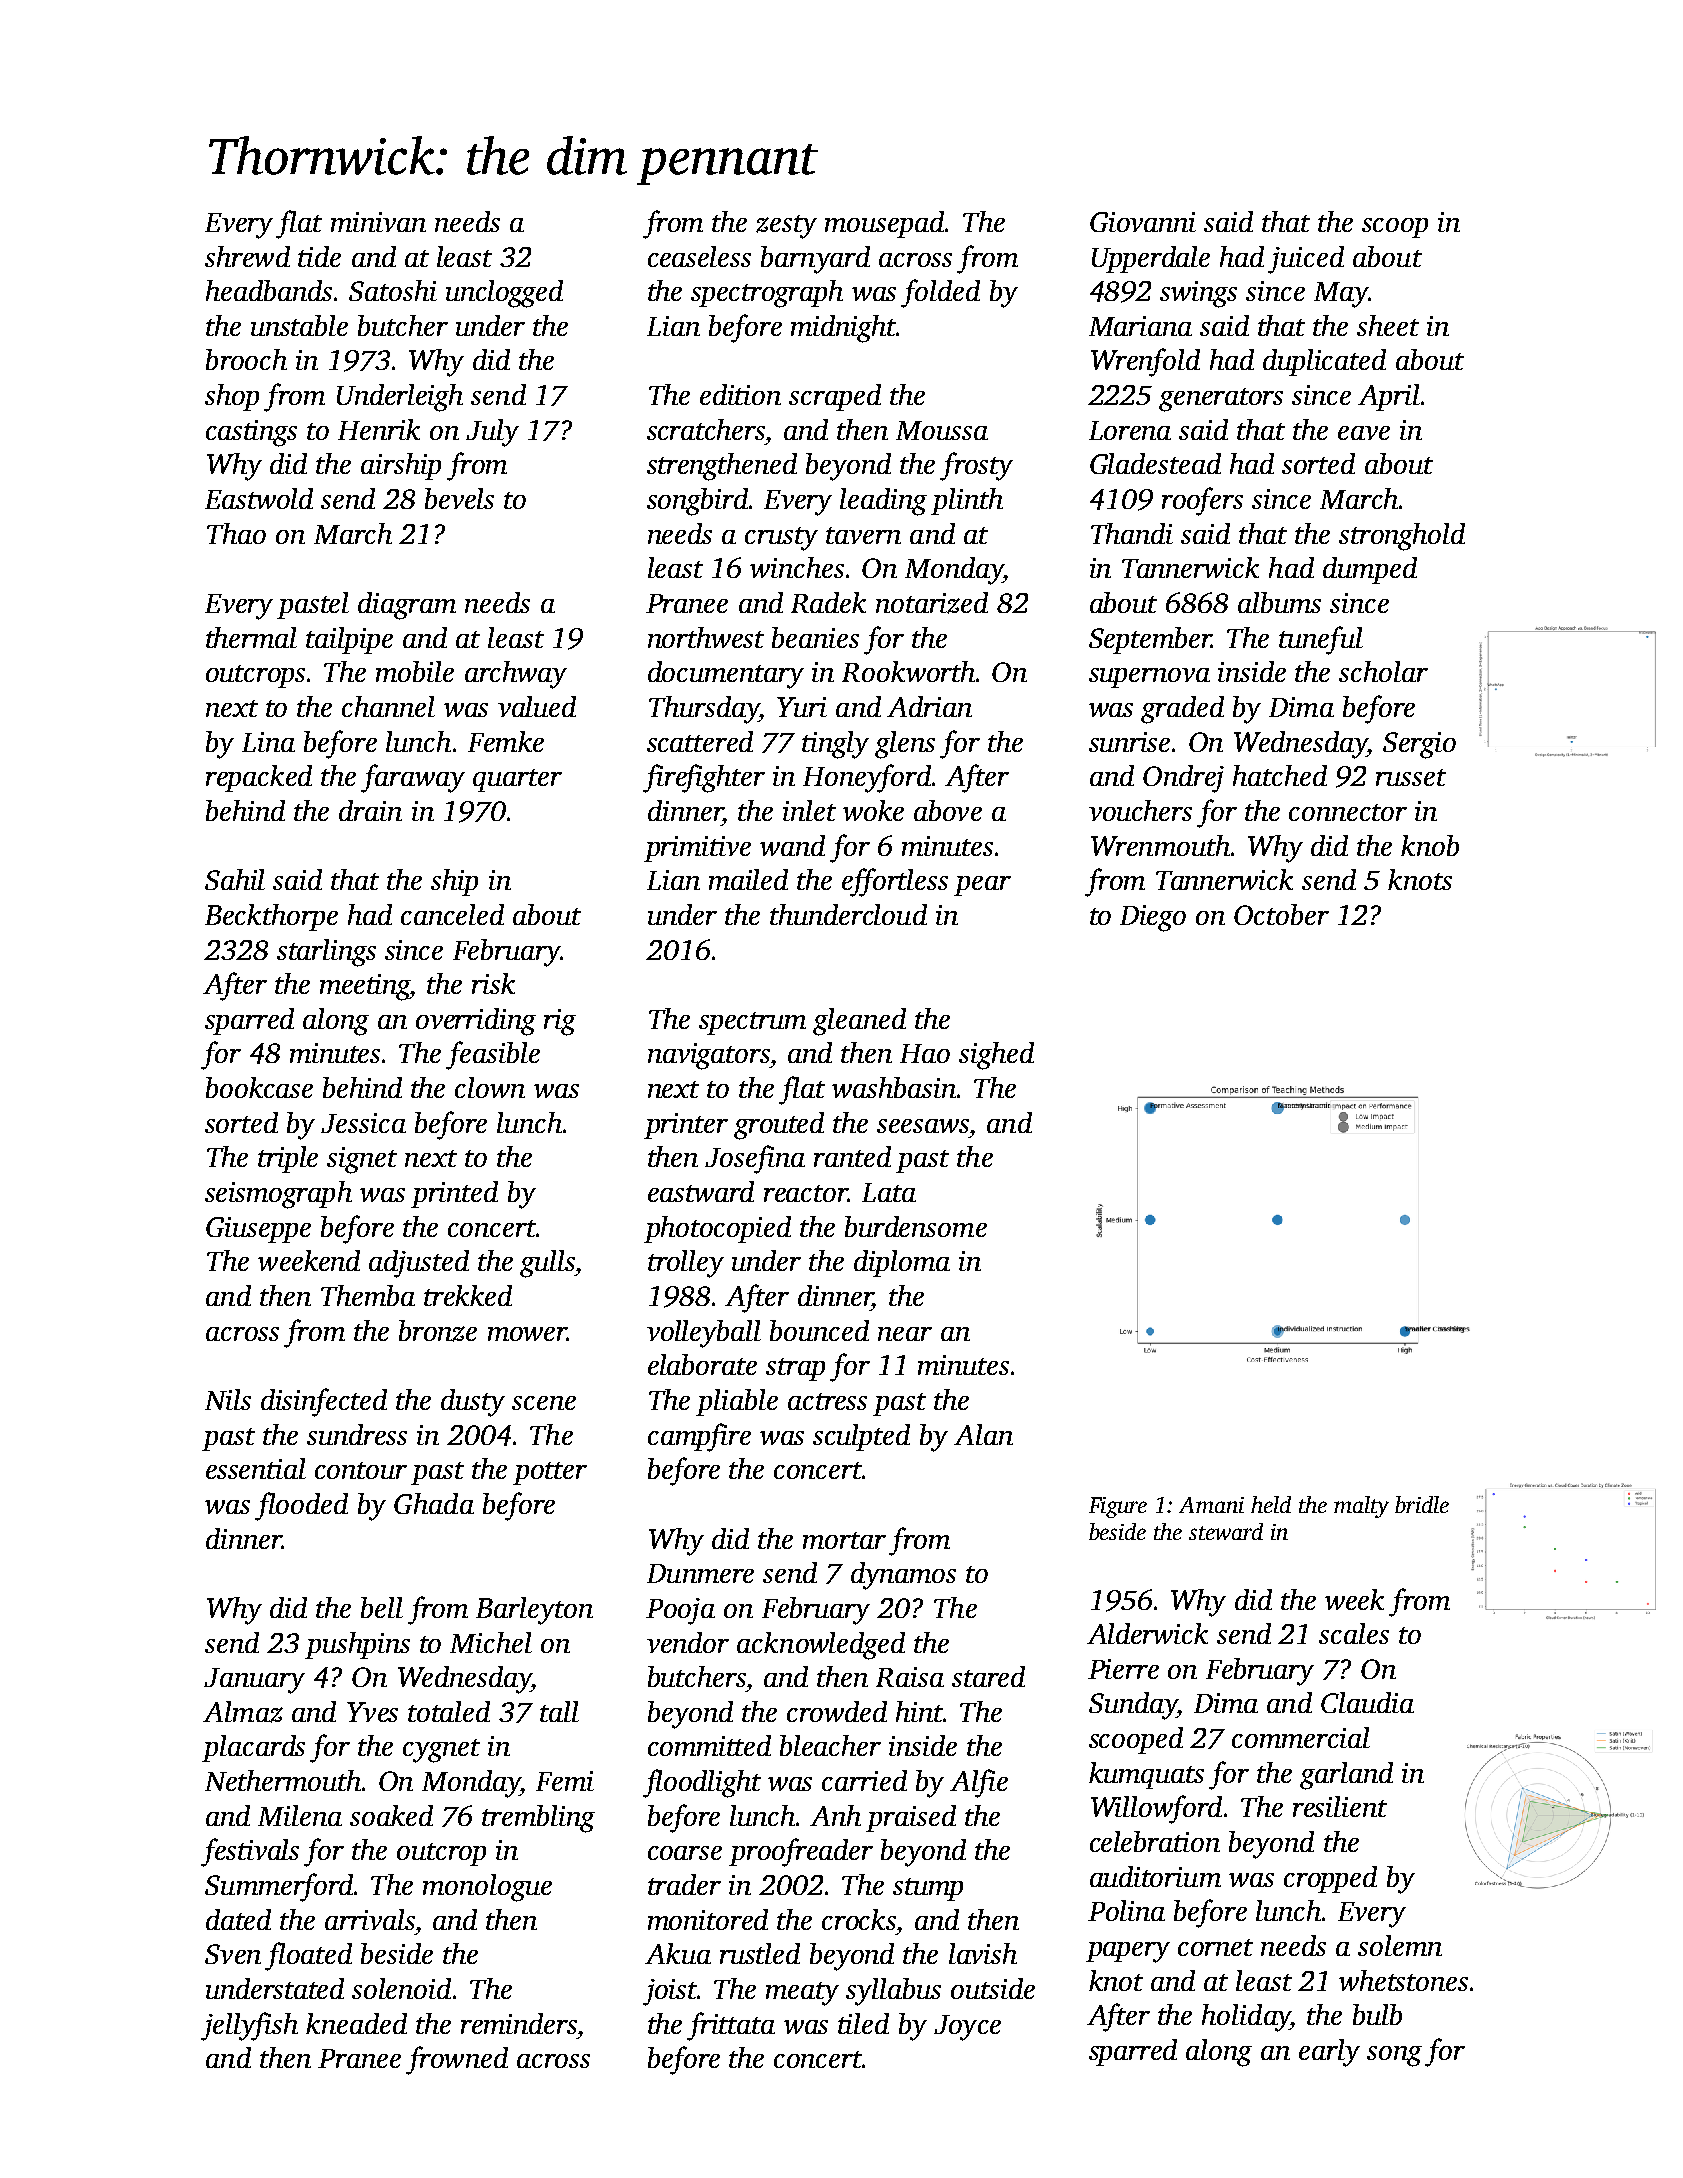 Image resolution: width=1683 pixels, height=2178 pixels. Describe the element at coordinates (1246, 2018) in the image. I see `holiday` at that location.
